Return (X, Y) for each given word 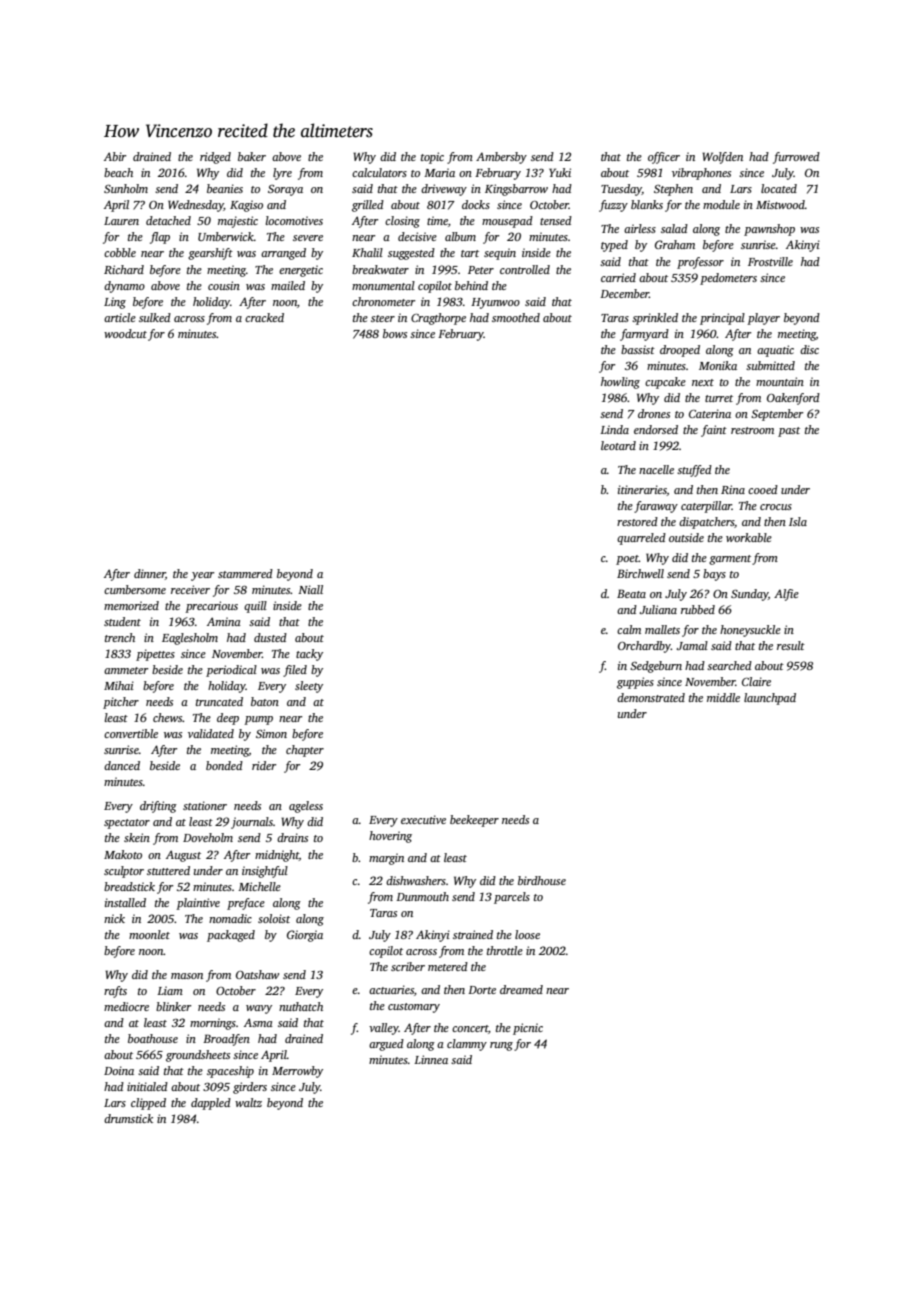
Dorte (482, 990)
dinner (149, 574)
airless (640, 228)
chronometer (383, 301)
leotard (618, 445)
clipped (148, 1104)
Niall (310, 589)
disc (809, 349)
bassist (638, 349)
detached (168, 220)
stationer (205, 805)
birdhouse (542, 880)
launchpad (770, 699)
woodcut (125, 333)
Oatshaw (257, 974)
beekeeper (474, 821)
